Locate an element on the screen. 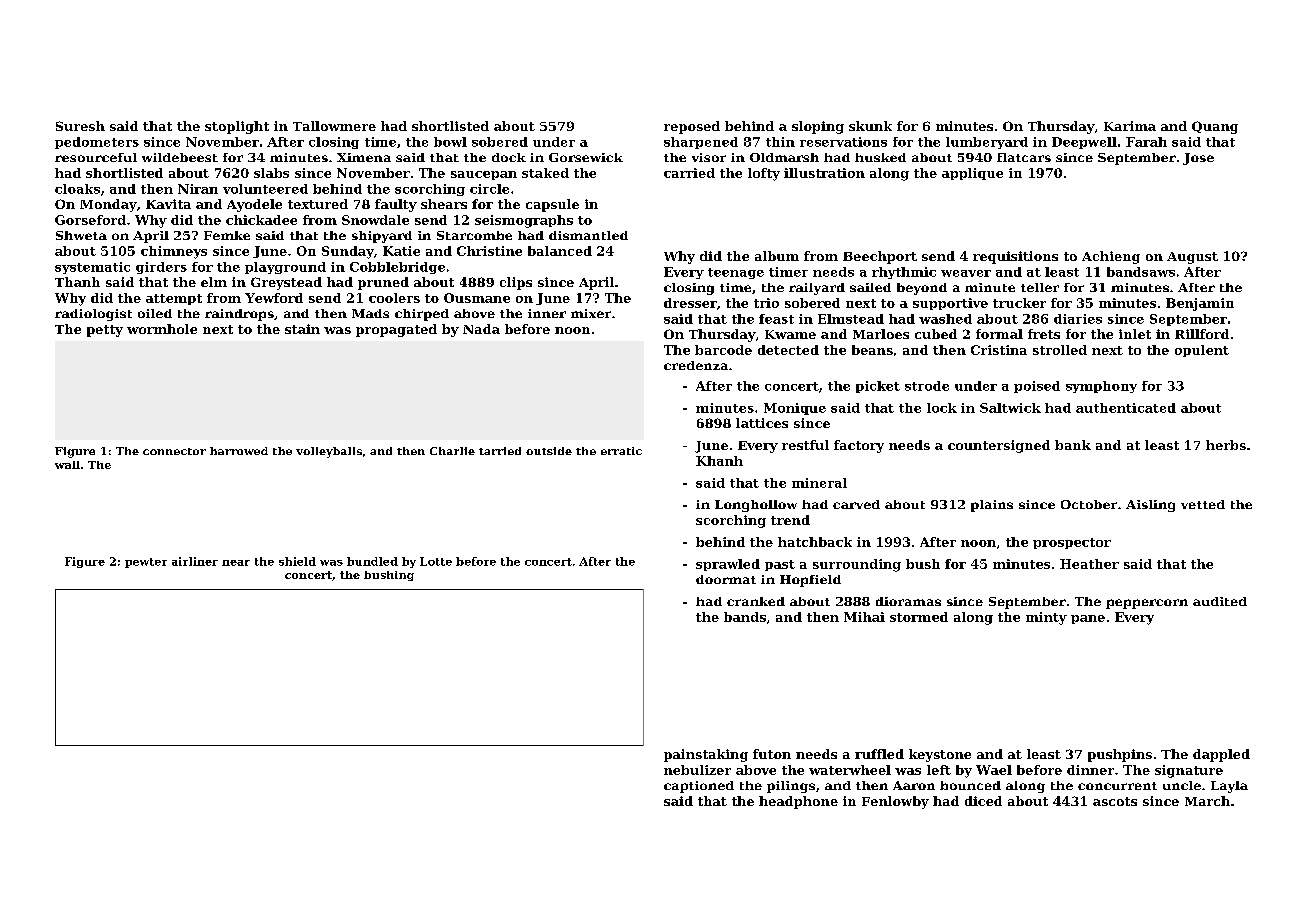 The width and height of the screenshot is (1308, 924). wall is located at coordinates (67, 465).
